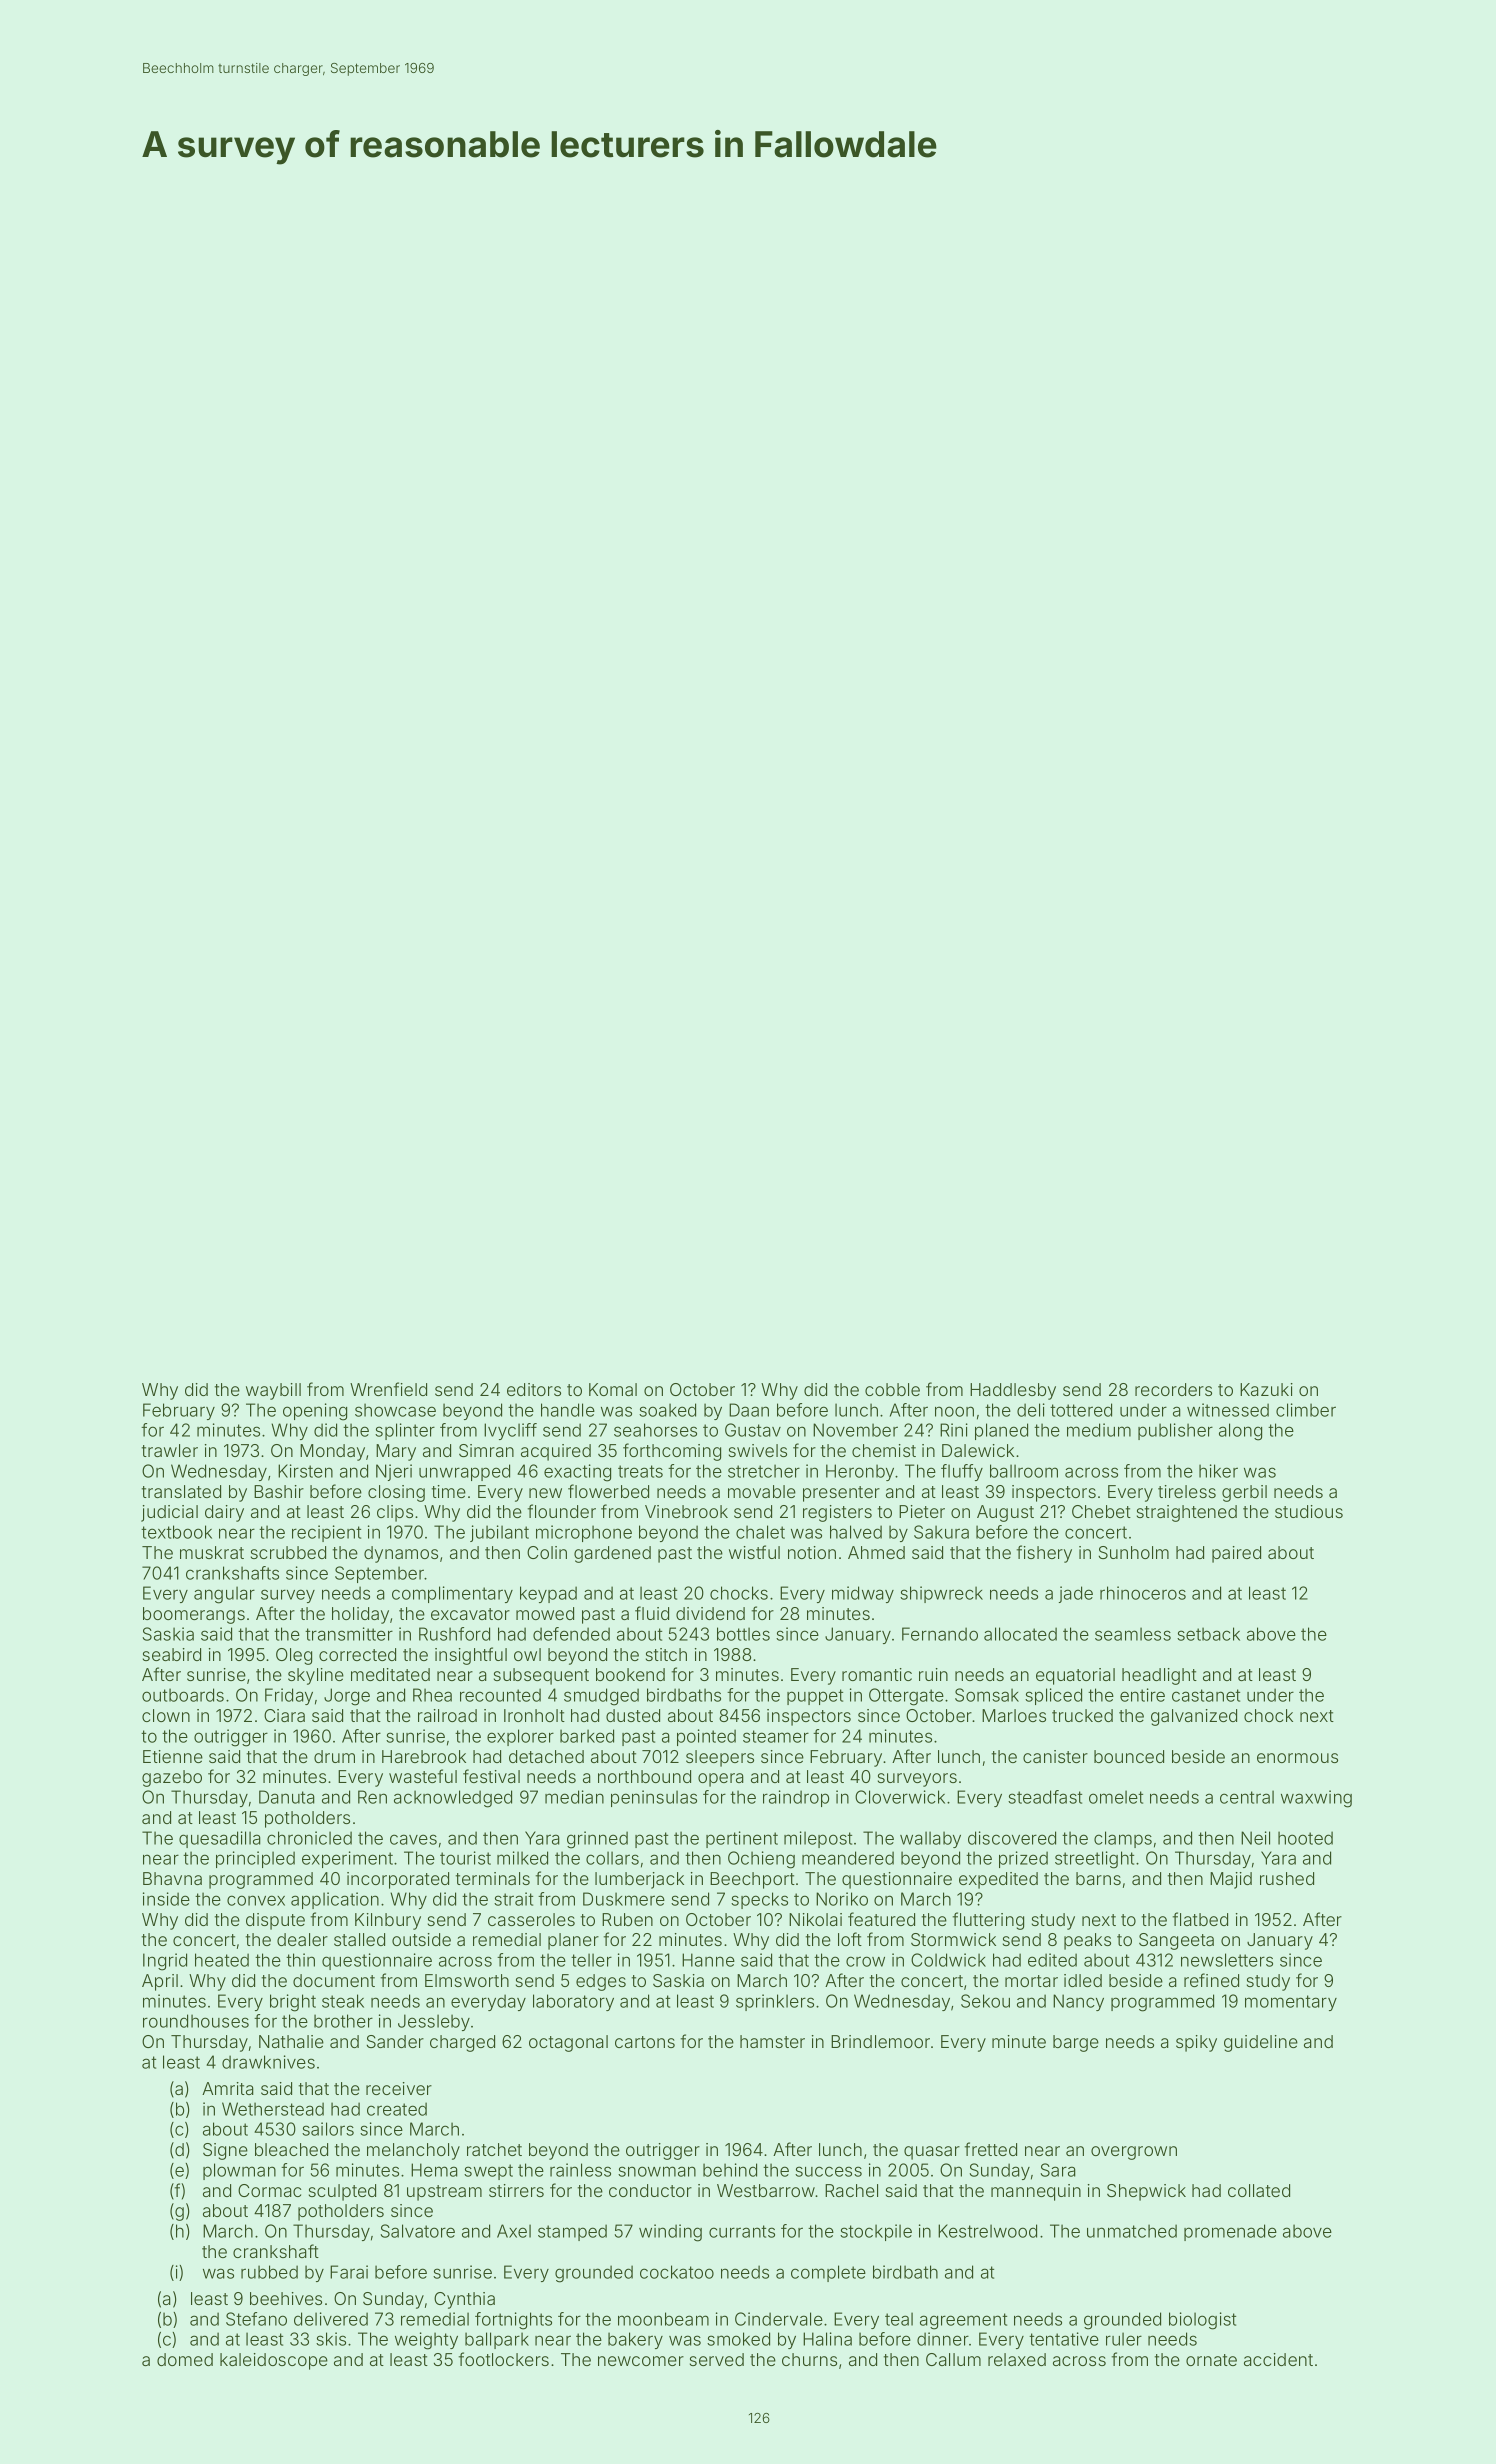 Image resolution: width=1496 pixels, height=2464 pixels. What do you see at coordinates (1175, 1431) in the document?
I see `publisher` at bounding box center [1175, 1431].
